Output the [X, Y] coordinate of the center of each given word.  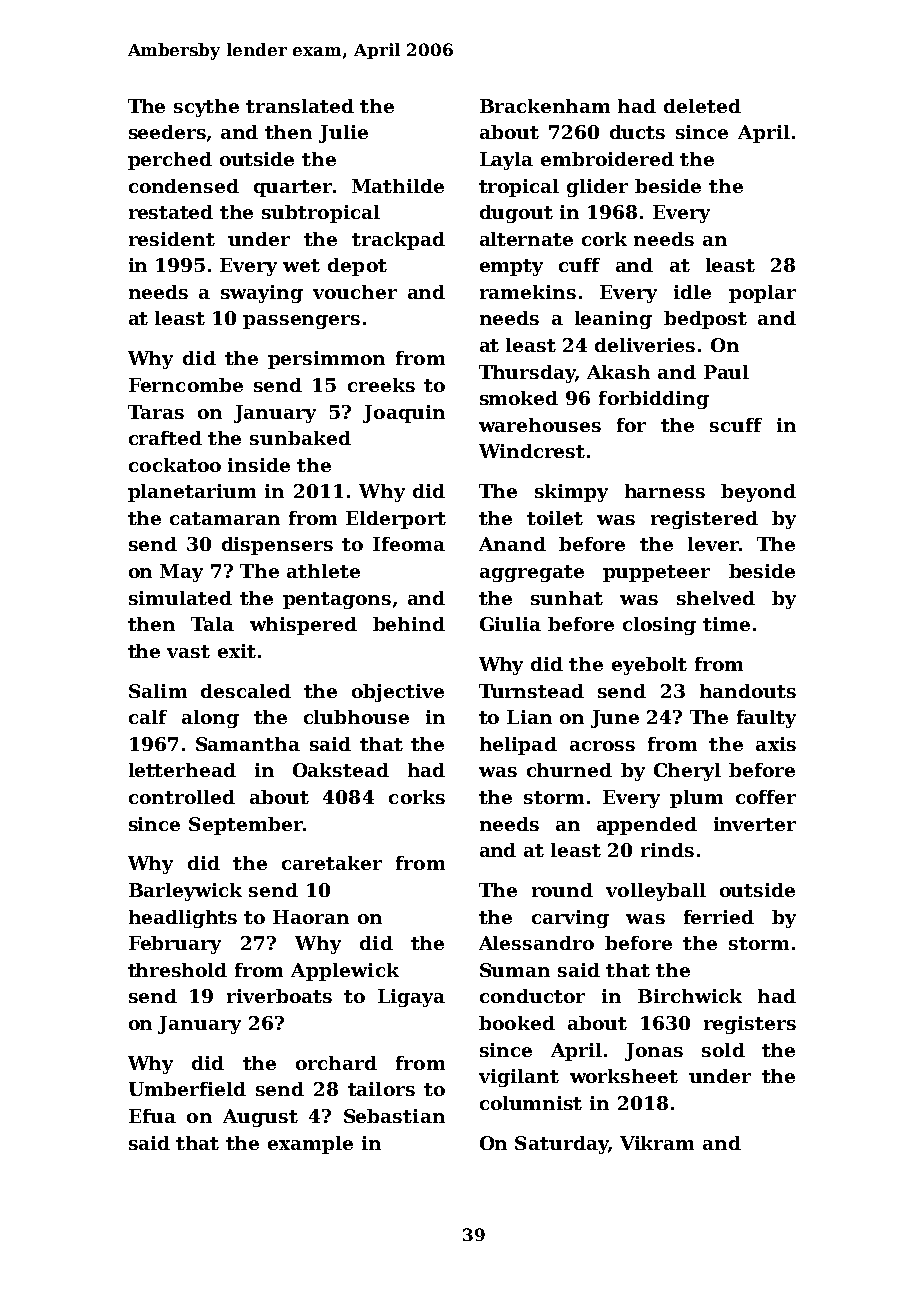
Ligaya [411, 998]
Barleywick [185, 892]
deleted [702, 106]
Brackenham [545, 106]
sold [723, 1050]
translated [300, 106]
